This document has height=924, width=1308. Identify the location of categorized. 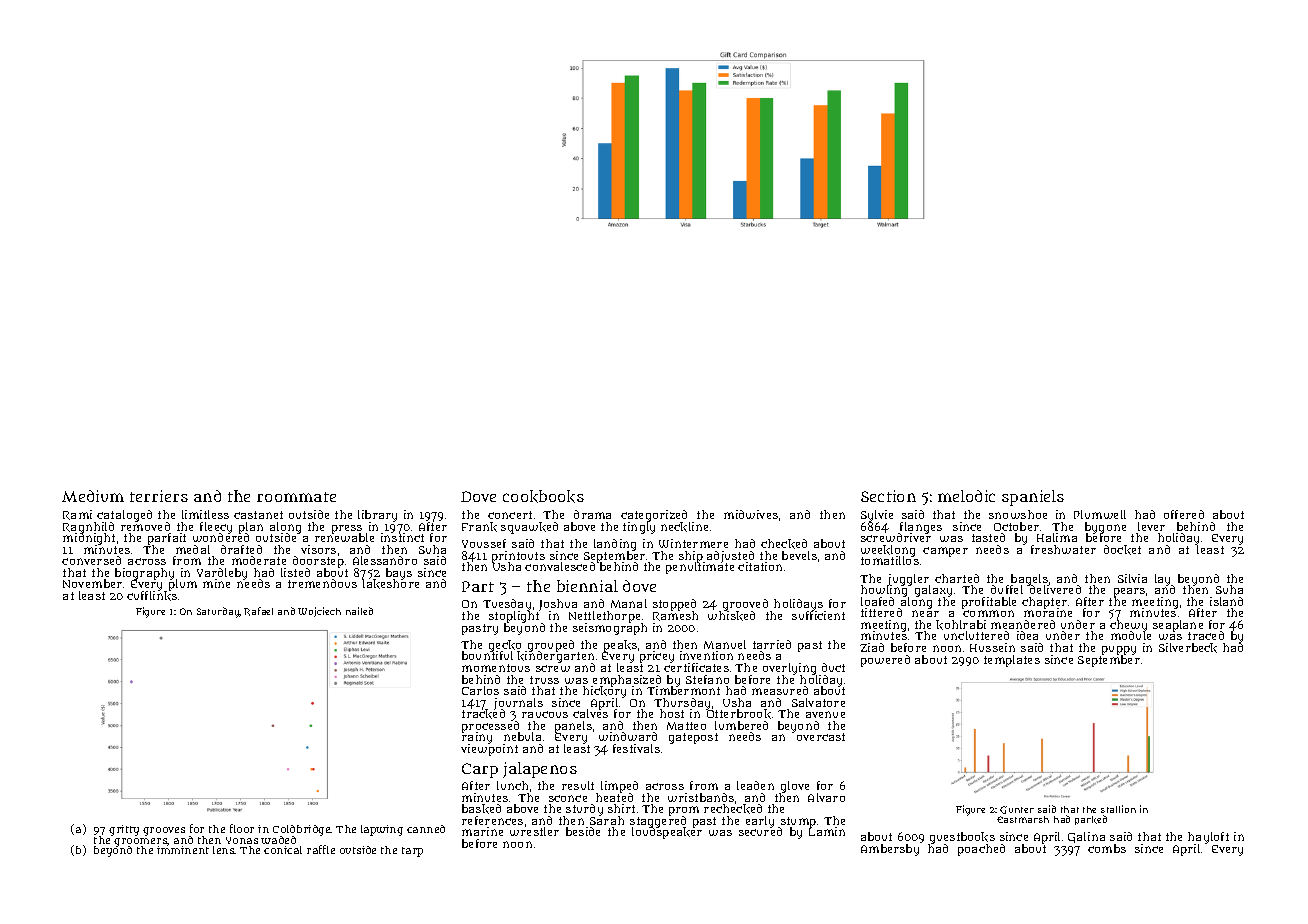
(654, 516).
